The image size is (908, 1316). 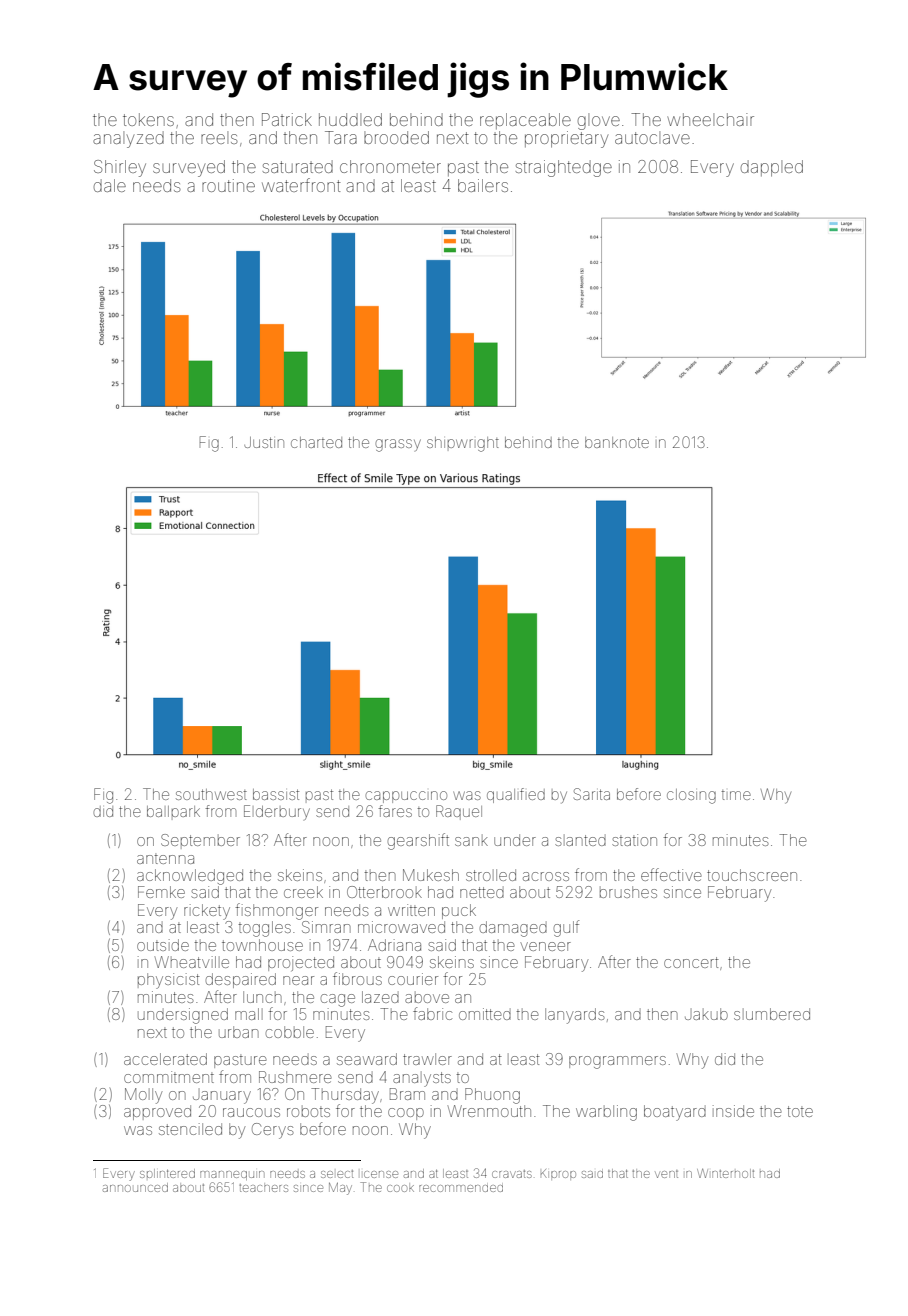 I want to click on straightedge, so click(x=564, y=168).
